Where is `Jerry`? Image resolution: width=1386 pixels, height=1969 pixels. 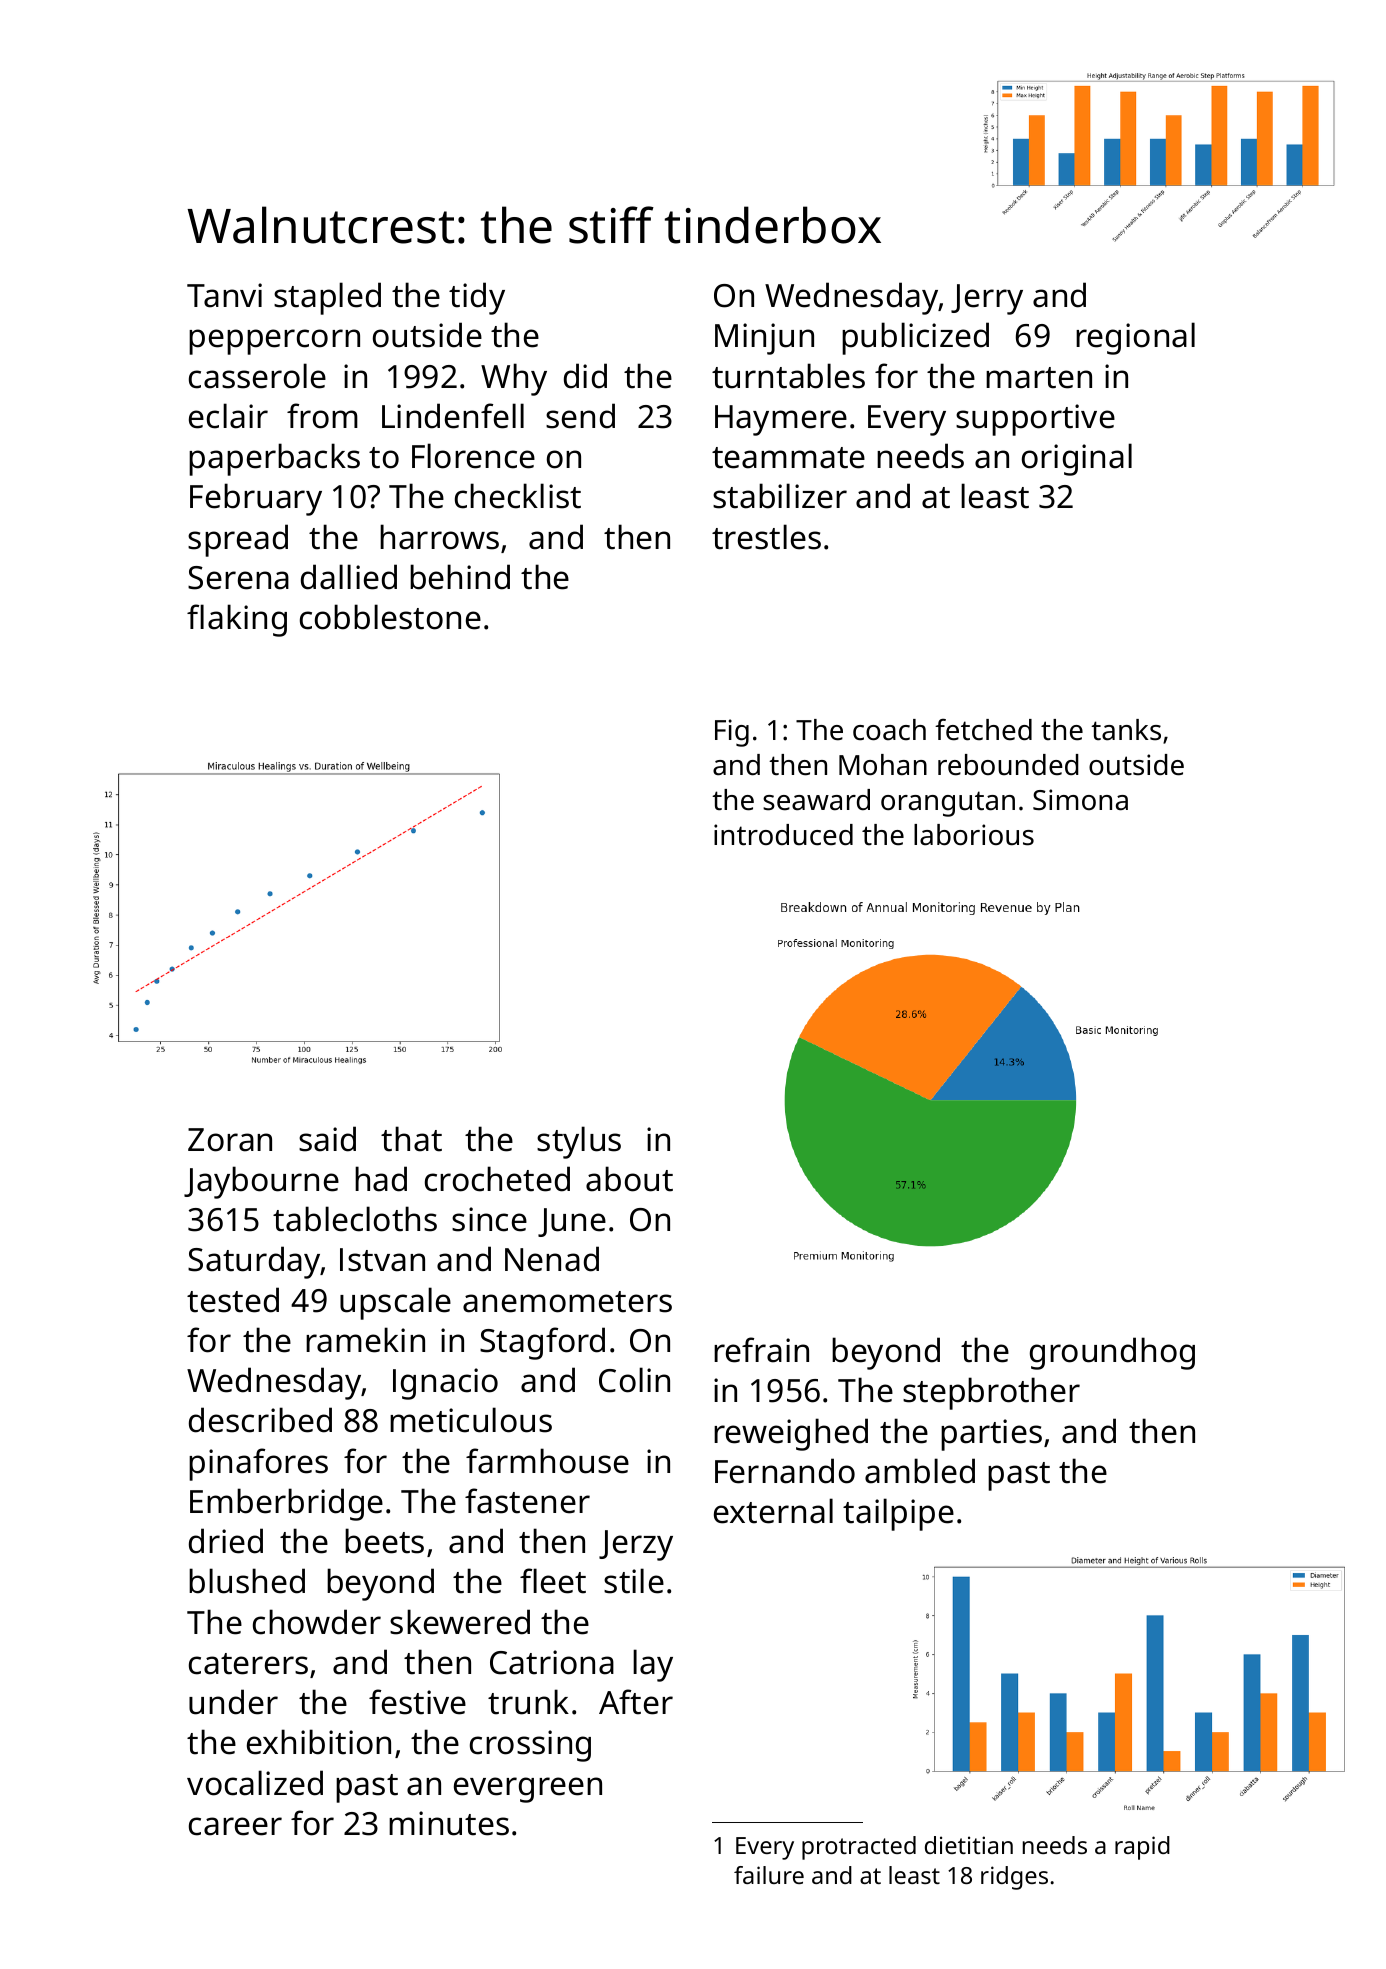 Jerry is located at coordinates (987, 299).
